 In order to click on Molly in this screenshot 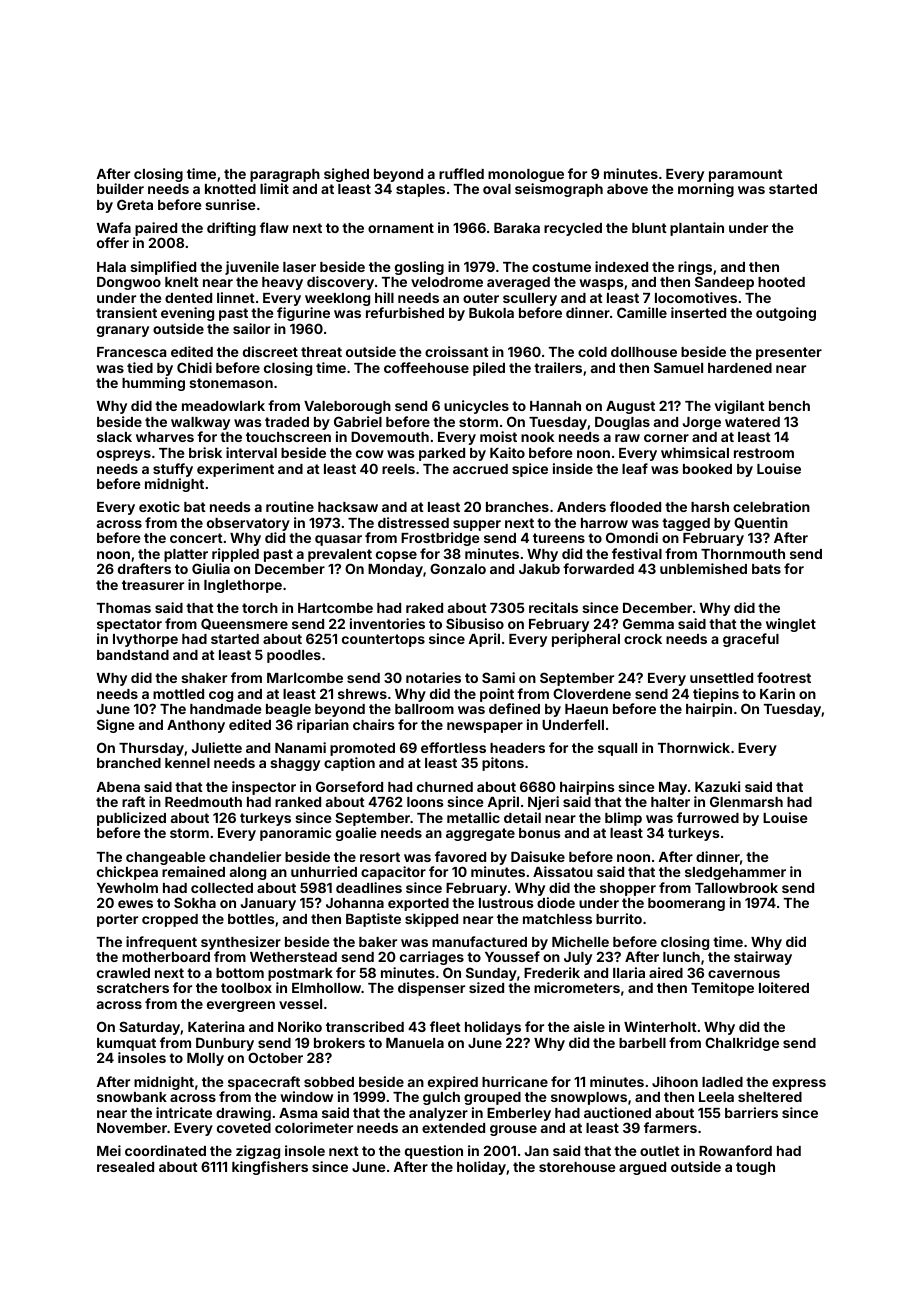, I will do `click(205, 1059)`.
